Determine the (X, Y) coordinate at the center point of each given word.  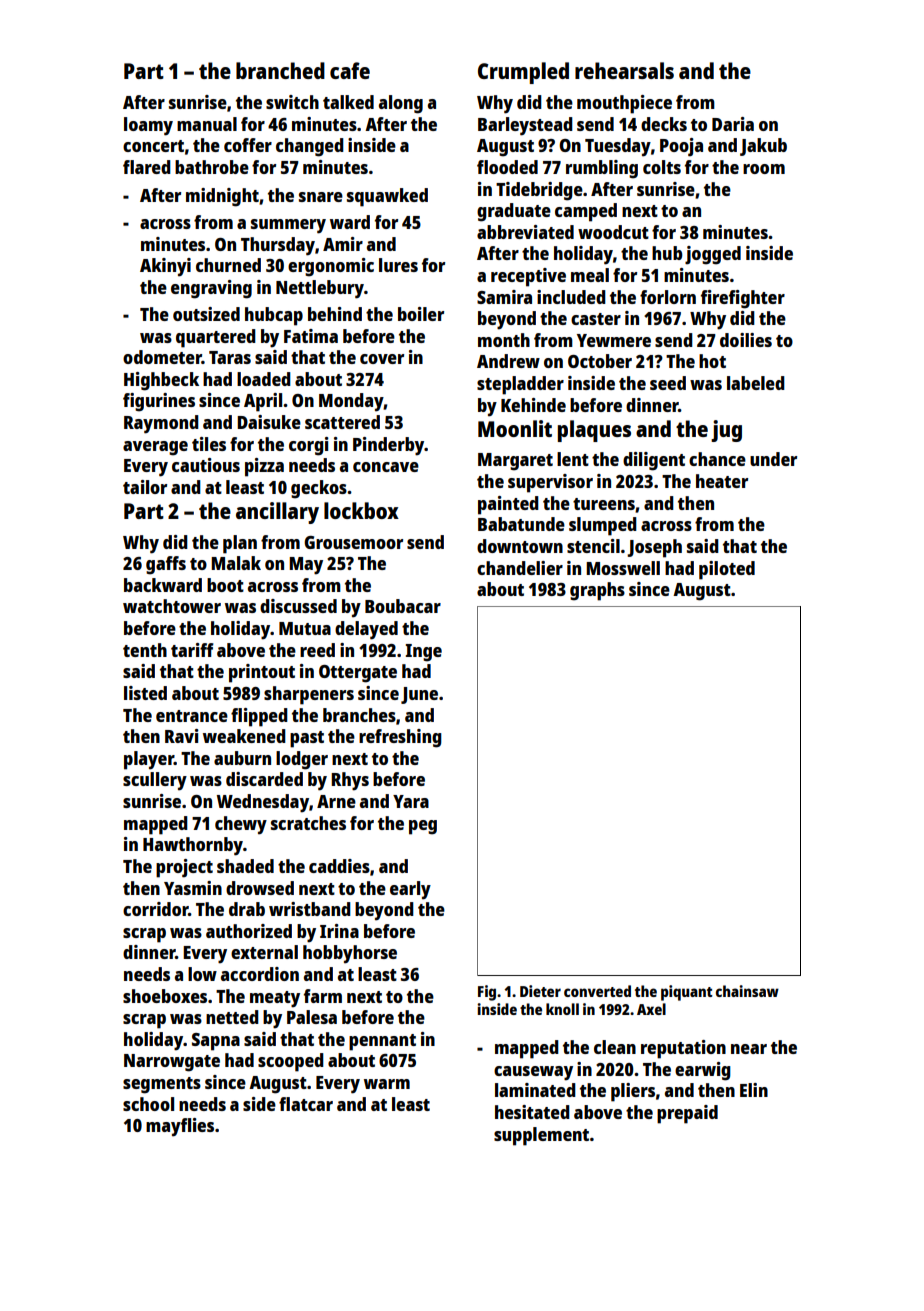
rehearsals (624, 70)
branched (280, 70)
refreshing (400, 738)
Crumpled (523, 73)
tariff (192, 650)
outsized (206, 314)
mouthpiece (624, 104)
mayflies (180, 1127)
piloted (727, 570)
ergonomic (331, 267)
